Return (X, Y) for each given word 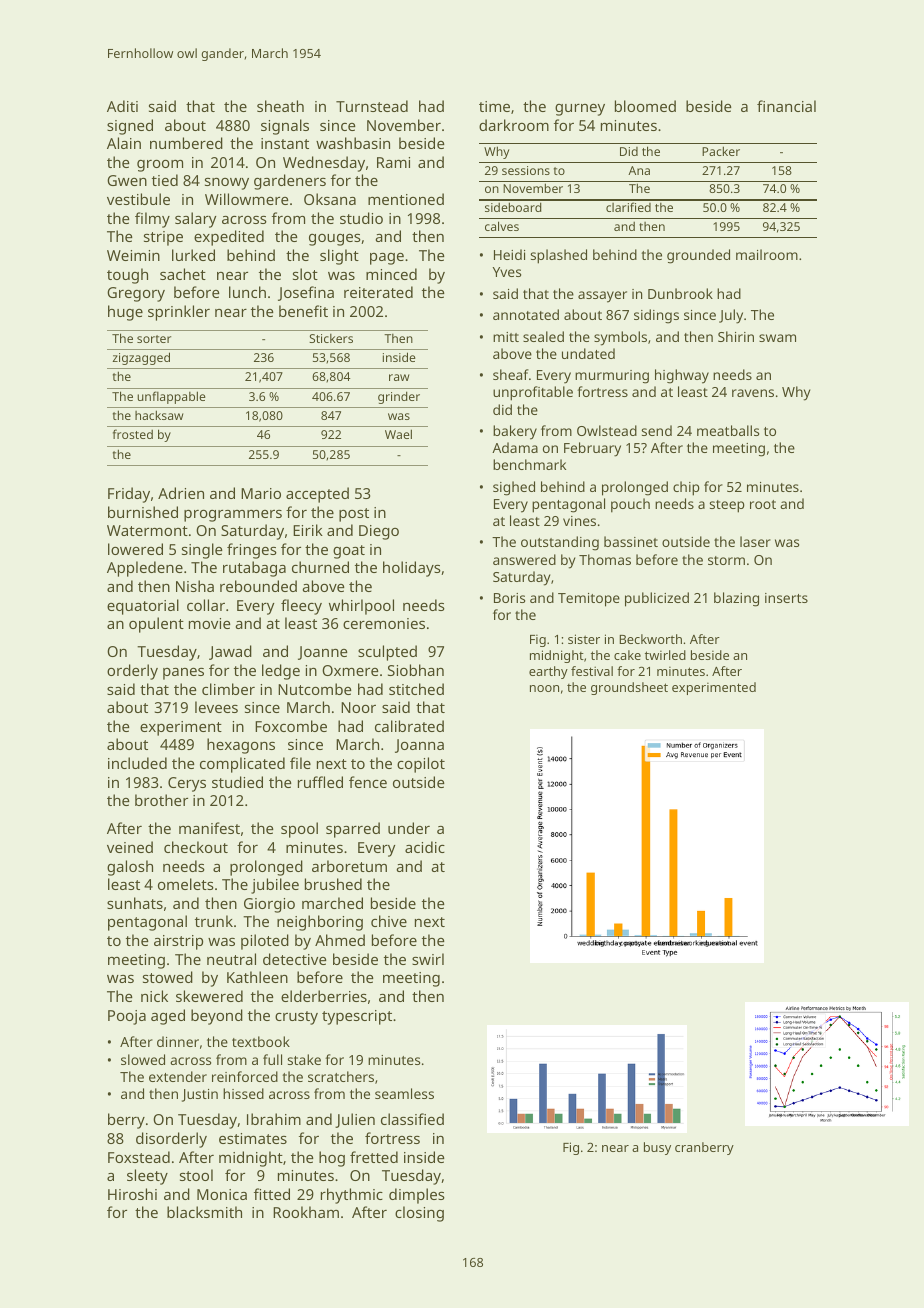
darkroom (514, 125)
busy (657, 1148)
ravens (753, 393)
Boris (509, 598)
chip (686, 488)
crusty (296, 1018)
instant (285, 143)
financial (786, 106)
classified (412, 1119)
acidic (425, 847)
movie (209, 623)
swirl (428, 959)
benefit (303, 311)
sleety (147, 1177)
